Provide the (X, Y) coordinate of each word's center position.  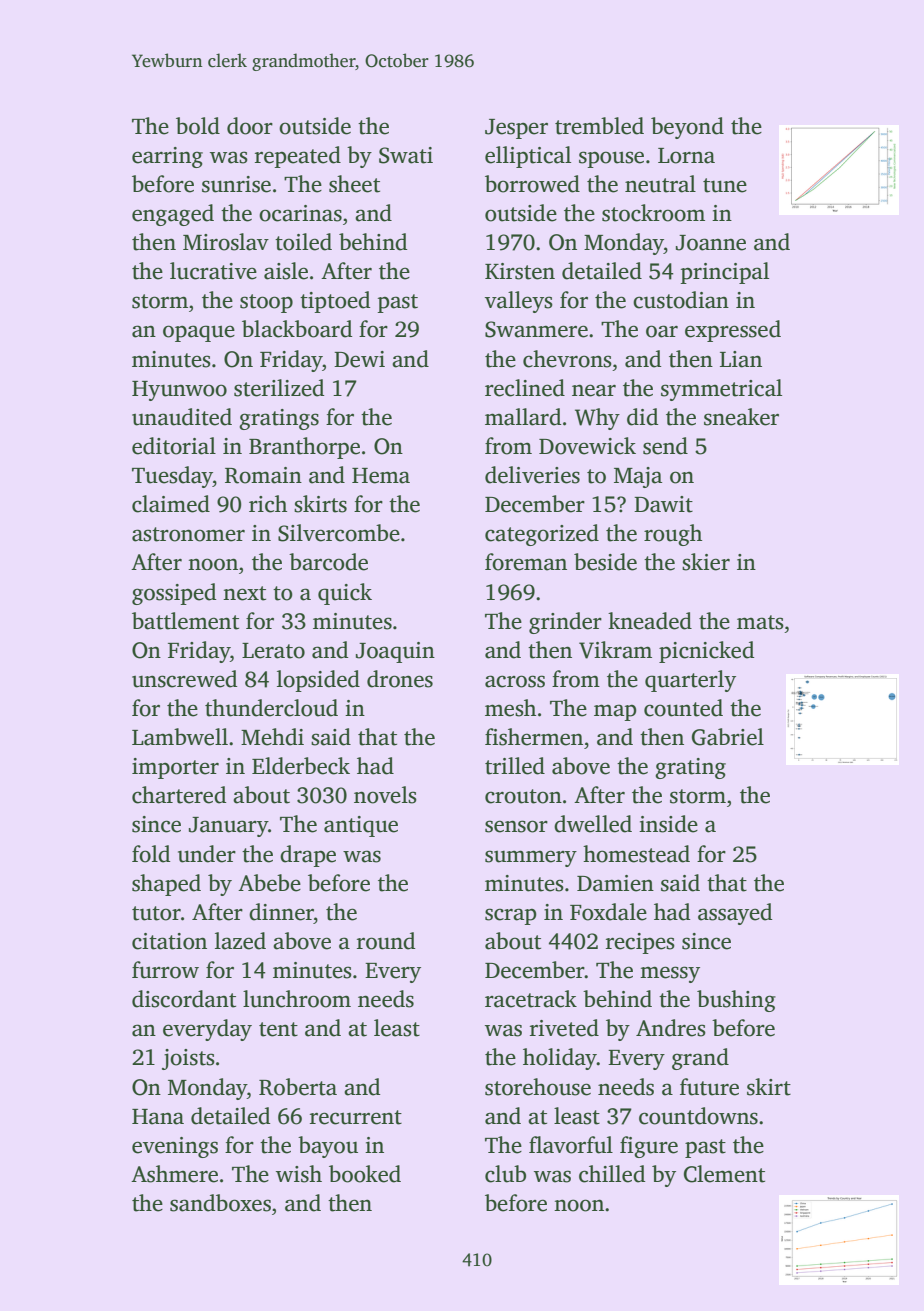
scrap (511, 916)
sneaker (741, 417)
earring (167, 157)
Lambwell (180, 737)
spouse (611, 159)
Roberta (298, 1087)
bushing (736, 1001)
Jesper (516, 129)
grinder (565, 623)
